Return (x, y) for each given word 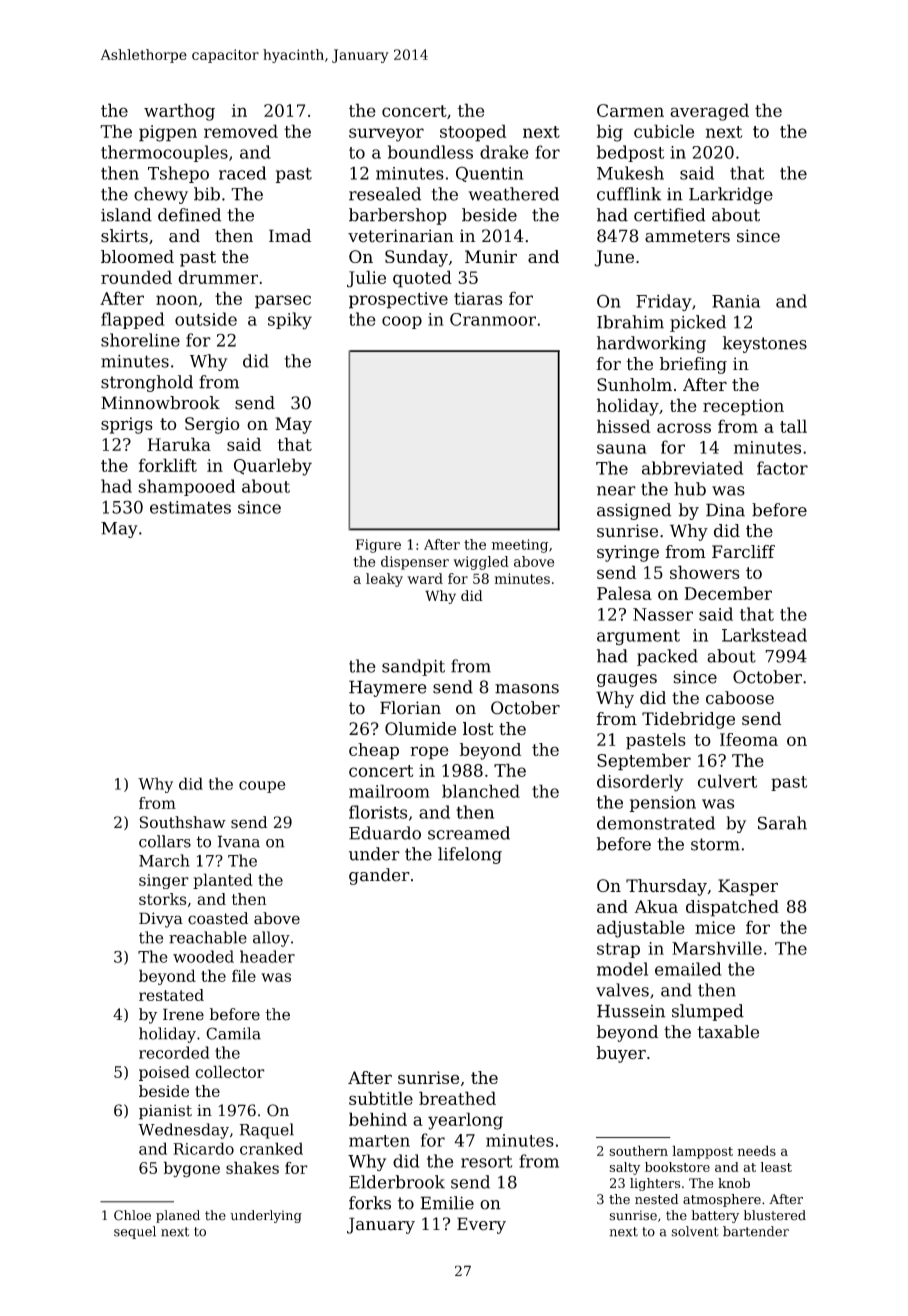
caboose (740, 698)
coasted (218, 918)
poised (164, 1073)
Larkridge (731, 195)
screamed (469, 833)
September (644, 762)
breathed (457, 1098)
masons (527, 689)
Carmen (630, 110)
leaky (384, 580)
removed (241, 131)
